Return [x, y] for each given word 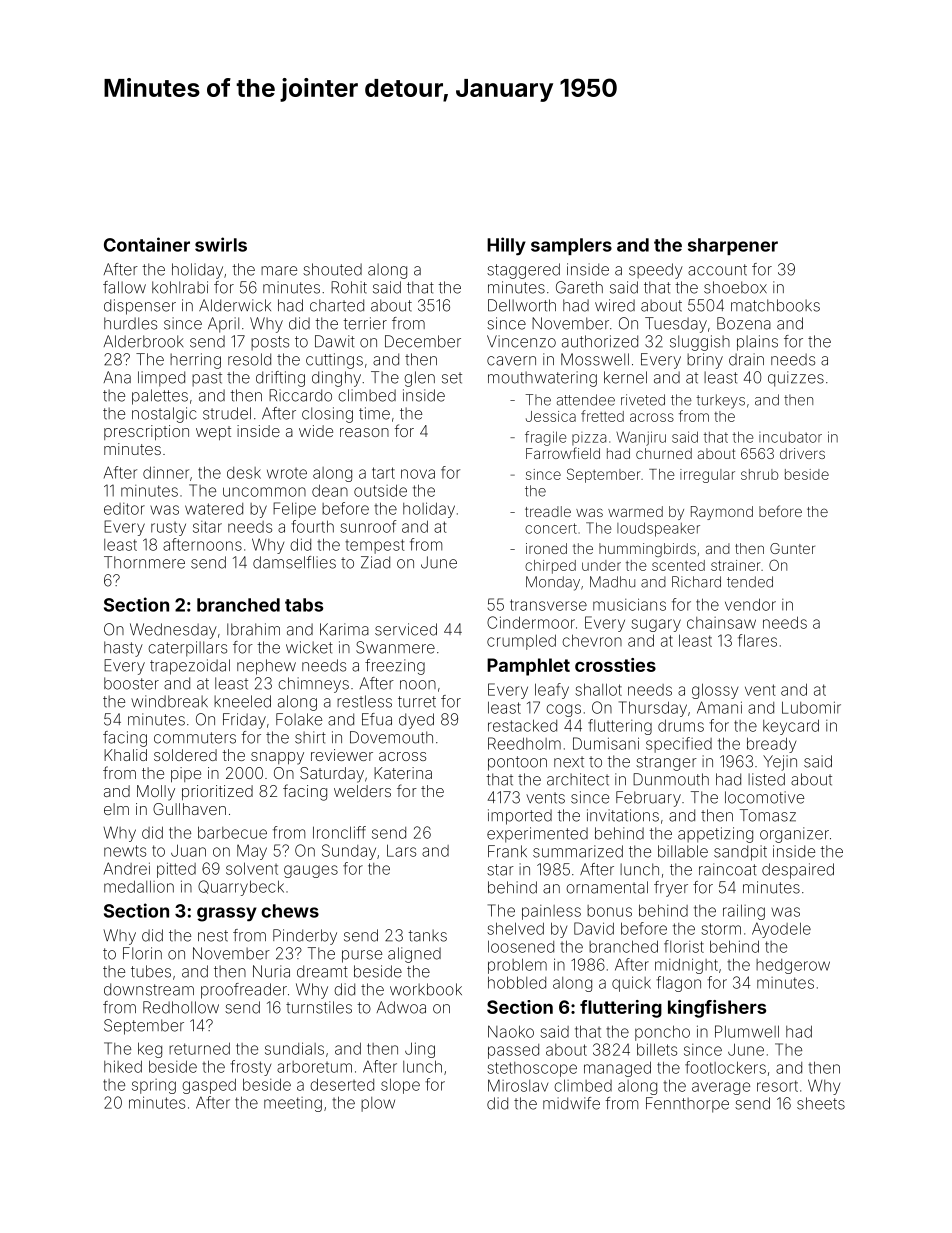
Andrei [127, 868]
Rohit [349, 287]
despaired [798, 871]
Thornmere [144, 562]
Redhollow [181, 1007]
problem [517, 966]
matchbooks [775, 305]
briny [705, 361]
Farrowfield [563, 453]
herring [195, 361]
